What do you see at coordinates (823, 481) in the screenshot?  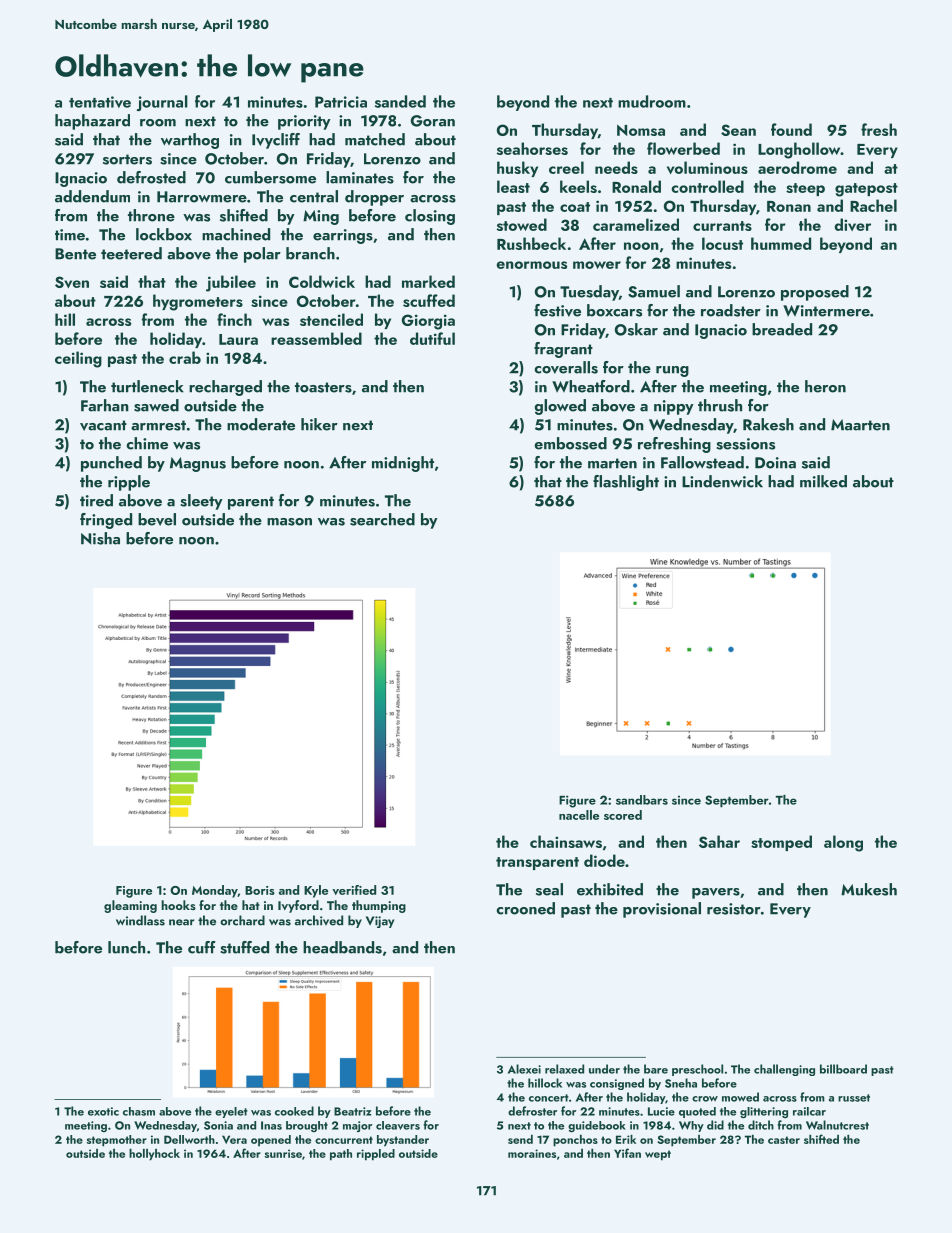 I see `milked` at bounding box center [823, 481].
